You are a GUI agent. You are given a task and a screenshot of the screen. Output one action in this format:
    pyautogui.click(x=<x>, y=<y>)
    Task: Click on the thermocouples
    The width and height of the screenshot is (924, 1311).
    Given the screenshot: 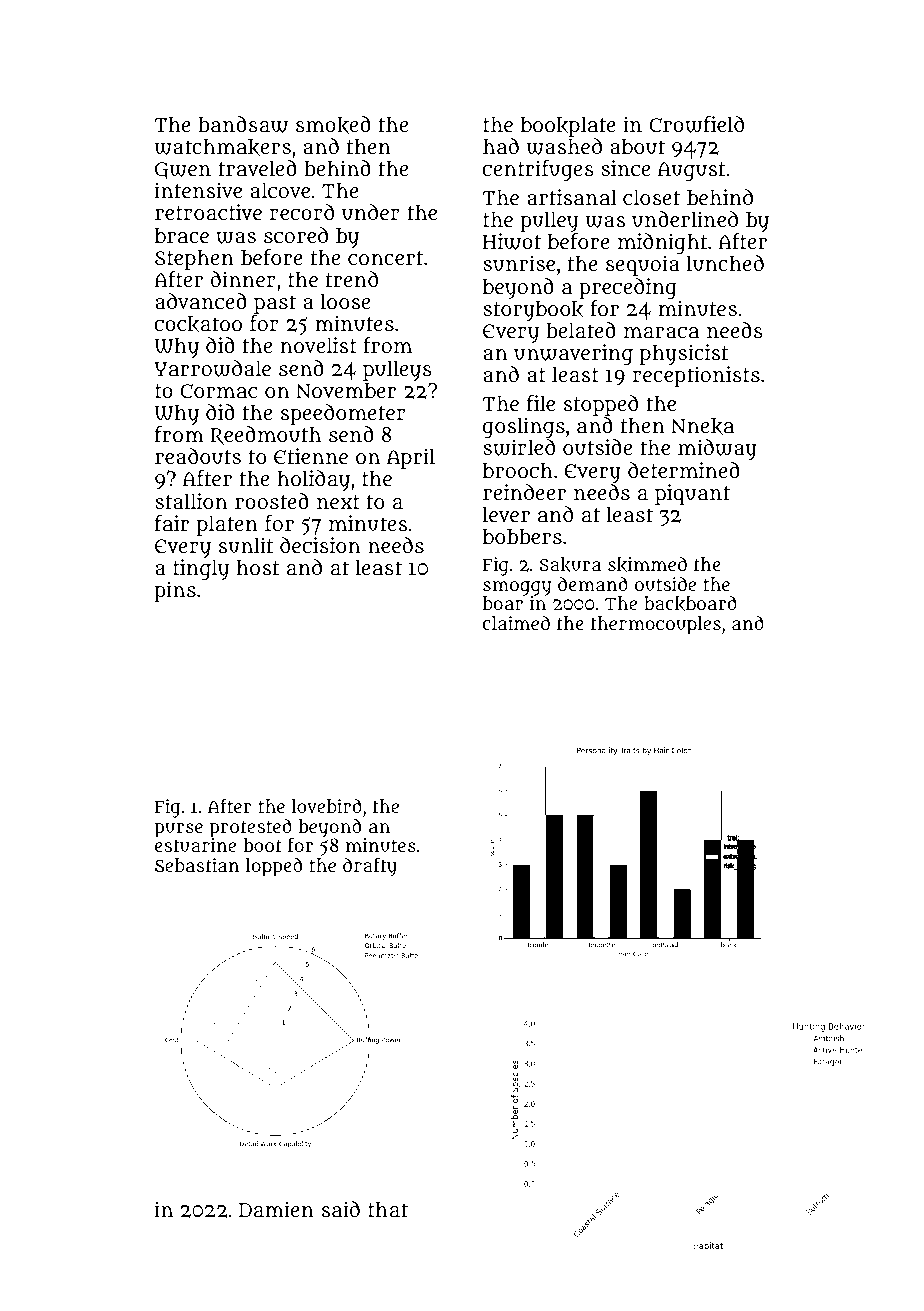 What is the action you would take?
    pyautogui.click(x=656, y=625)
